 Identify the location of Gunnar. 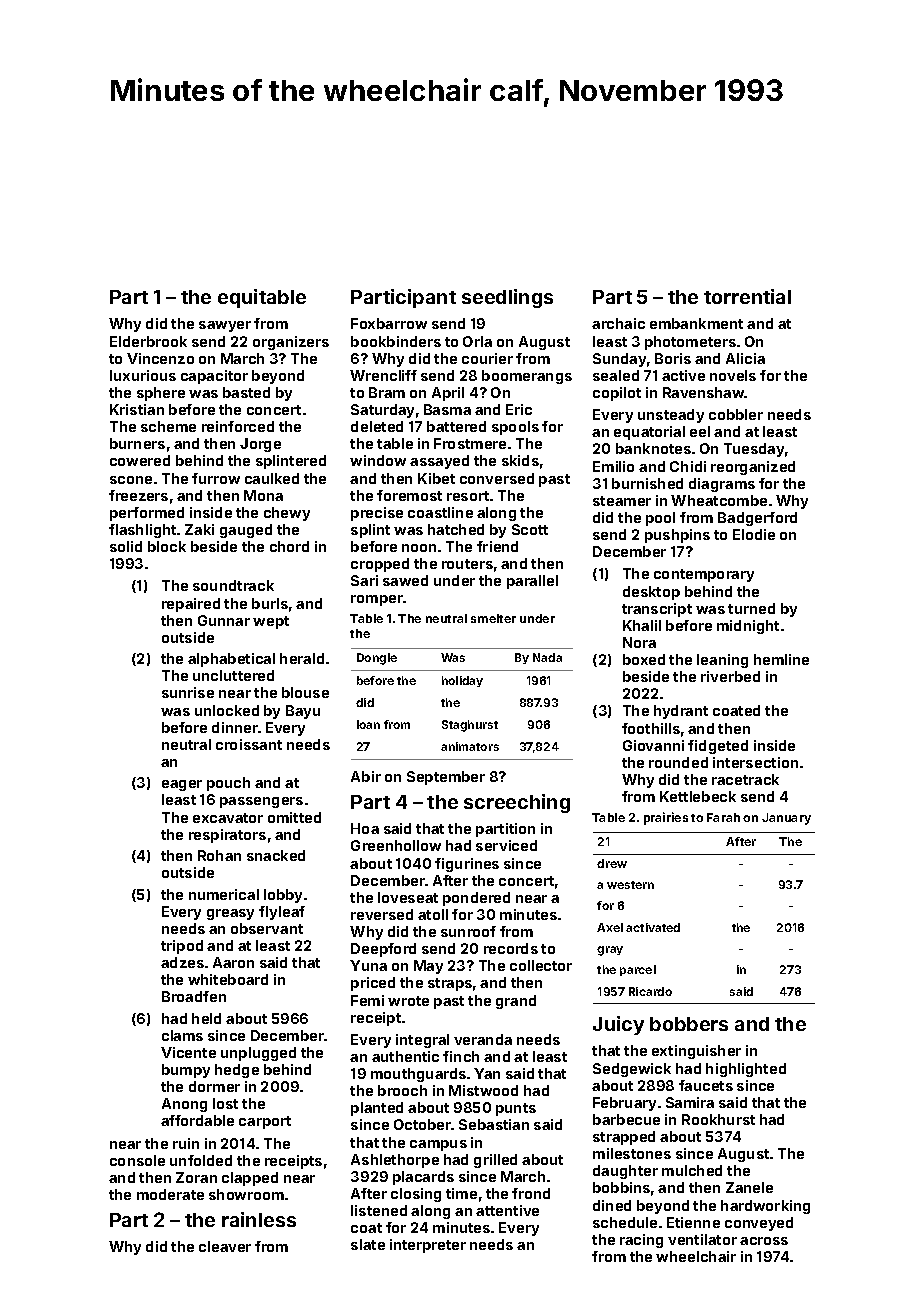
(224, 620).
